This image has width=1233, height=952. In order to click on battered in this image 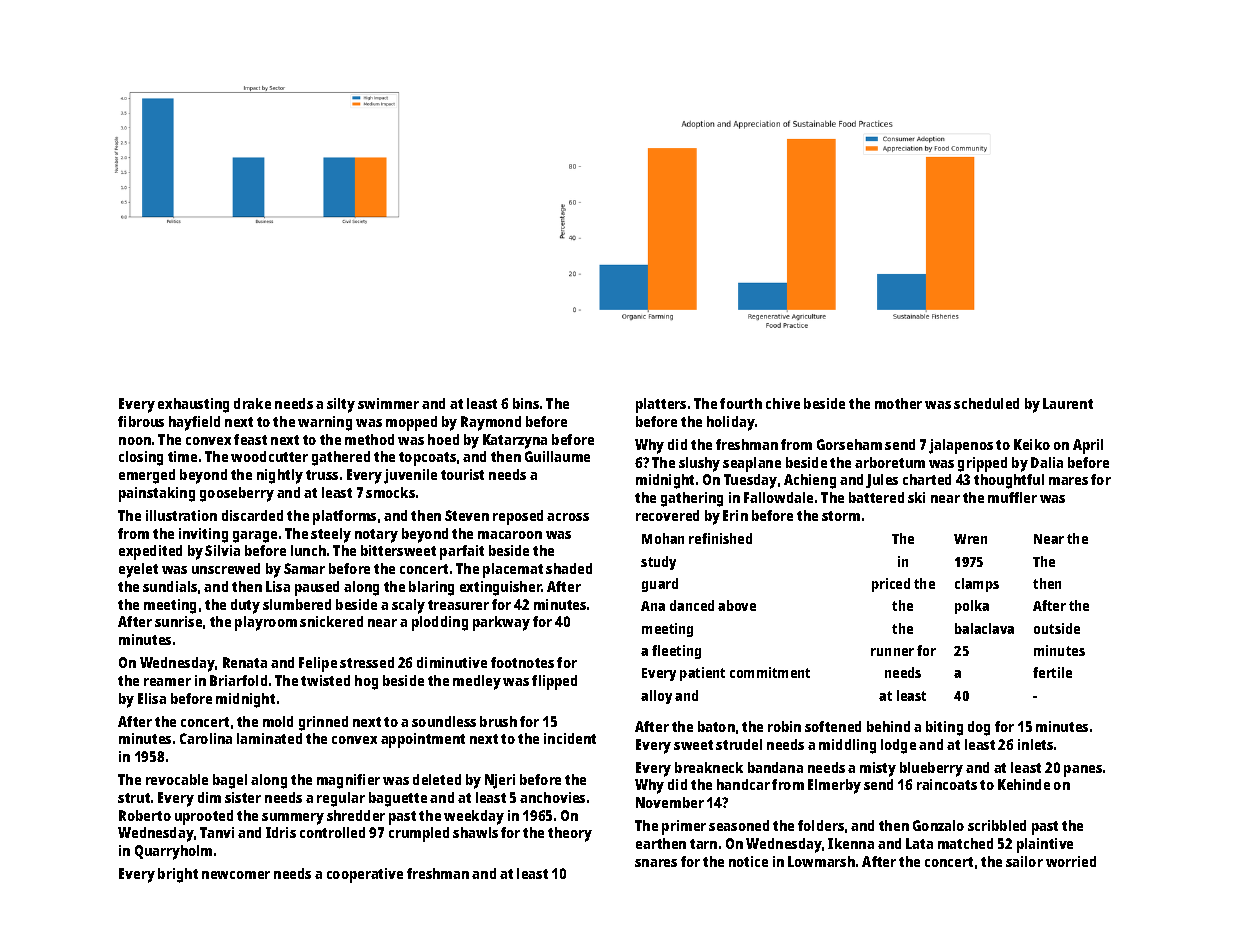, I will do `click(876, 497)`.
